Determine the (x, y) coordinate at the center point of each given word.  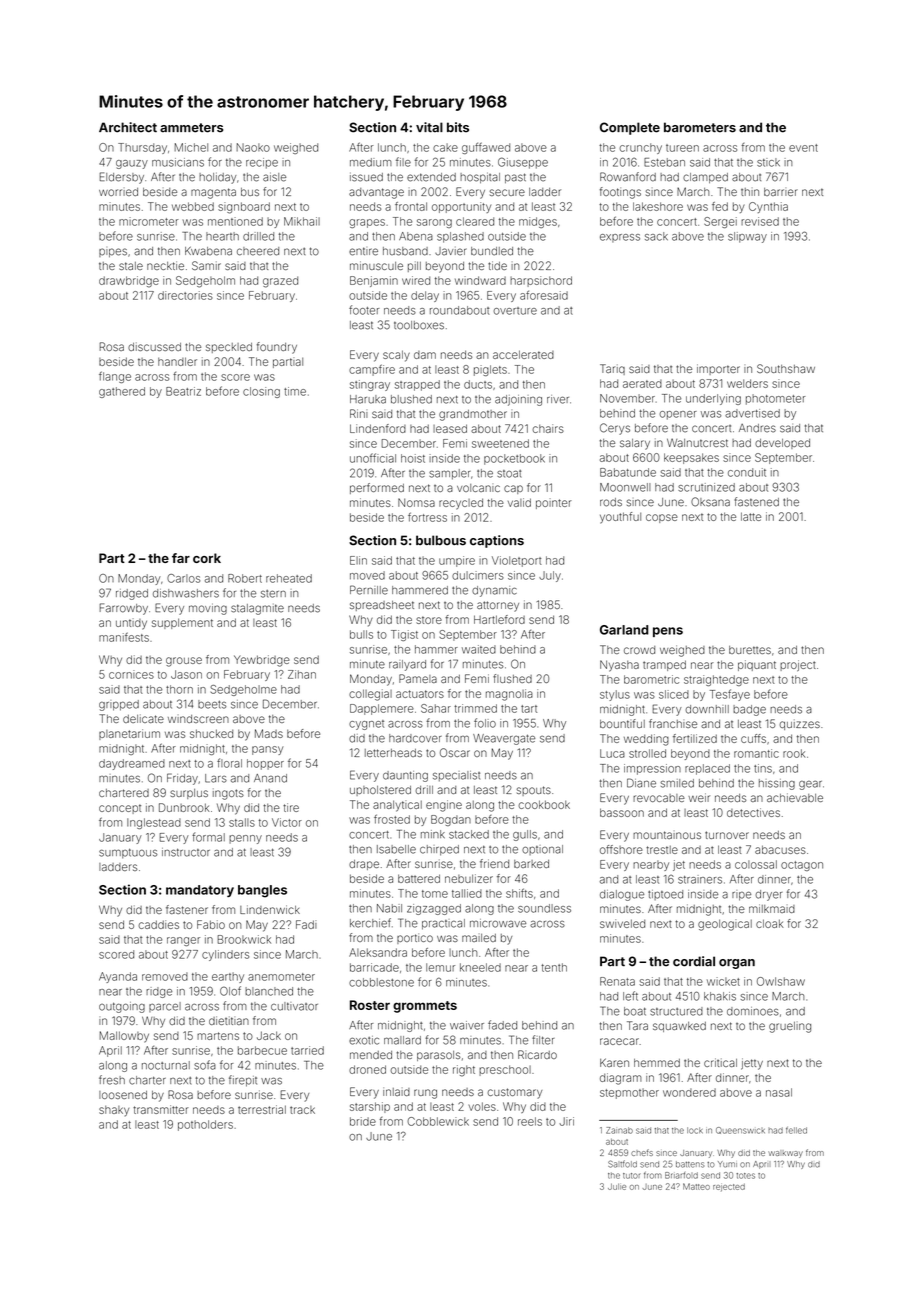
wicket (723, 981)
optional (542, 850)
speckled (229, 348)
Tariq (612, 369)
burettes (750, 650)
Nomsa (416, 502)
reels (530, 1121)
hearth (222, 236)
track (302, 1110)
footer (364, 310)
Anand (270, 778)
